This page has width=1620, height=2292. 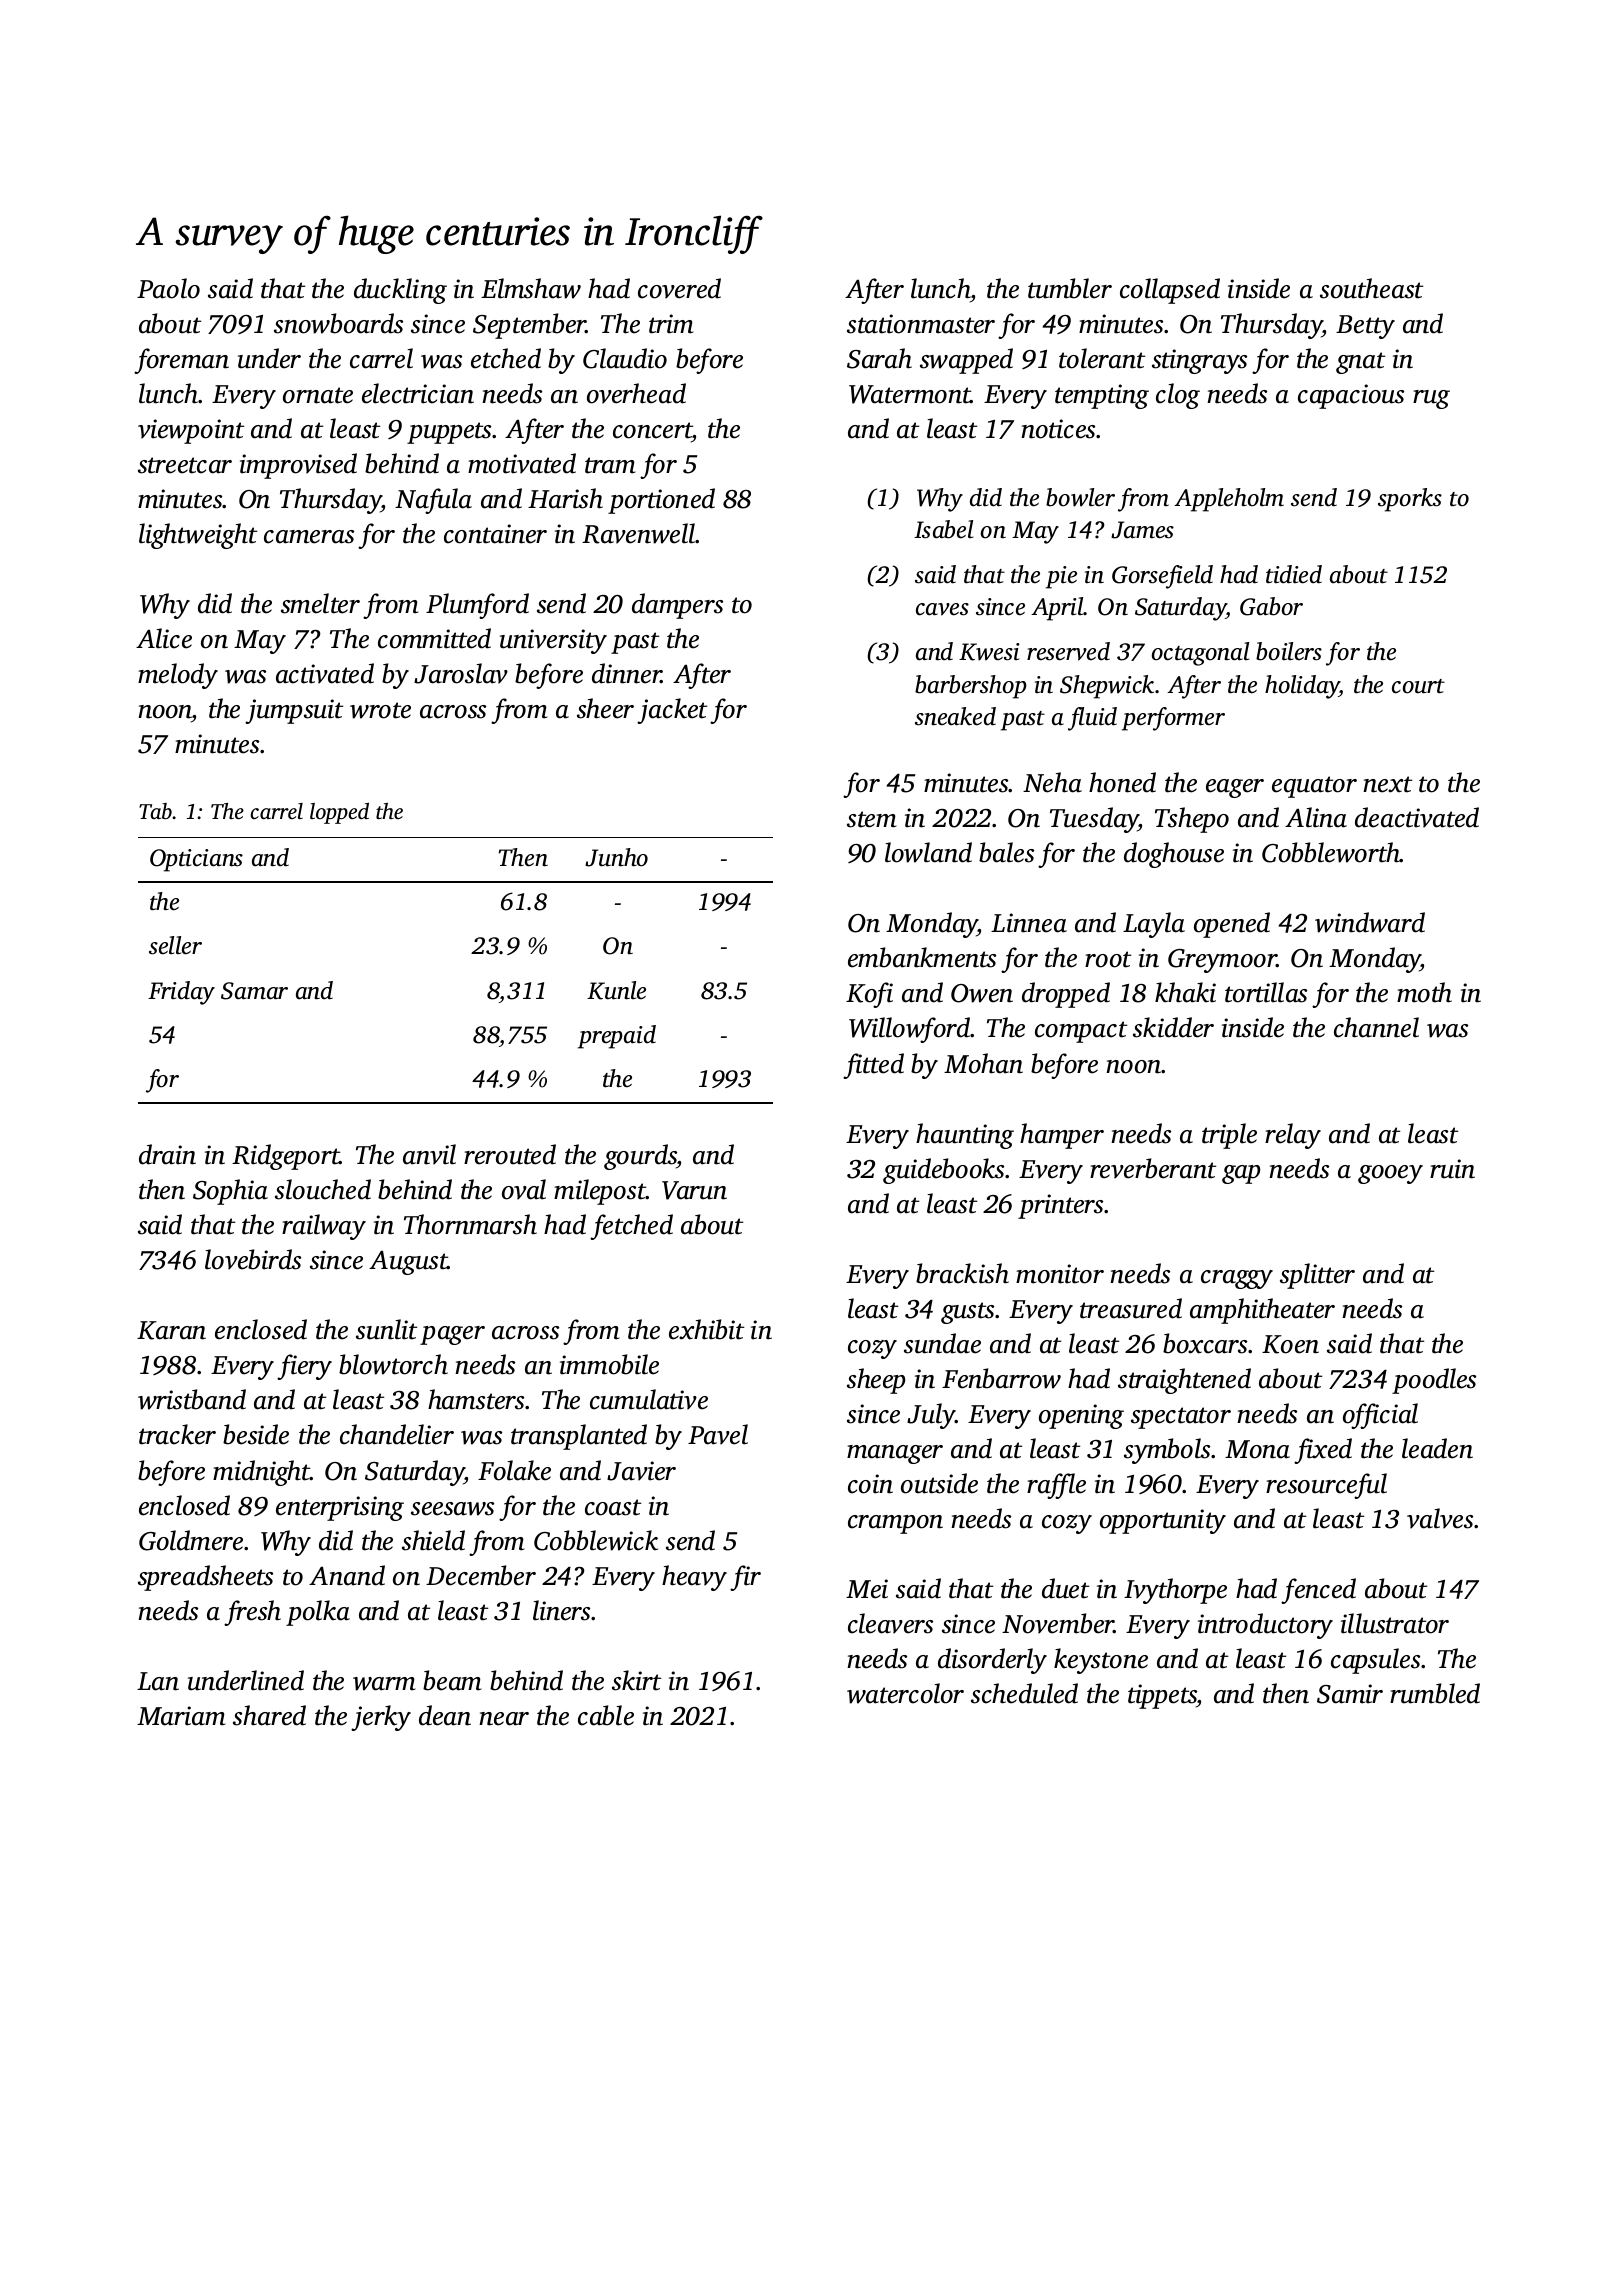 What do you see at coordinates (1365, 327) in the page?
I see `Betty` at bounding box center [1365, 327].
